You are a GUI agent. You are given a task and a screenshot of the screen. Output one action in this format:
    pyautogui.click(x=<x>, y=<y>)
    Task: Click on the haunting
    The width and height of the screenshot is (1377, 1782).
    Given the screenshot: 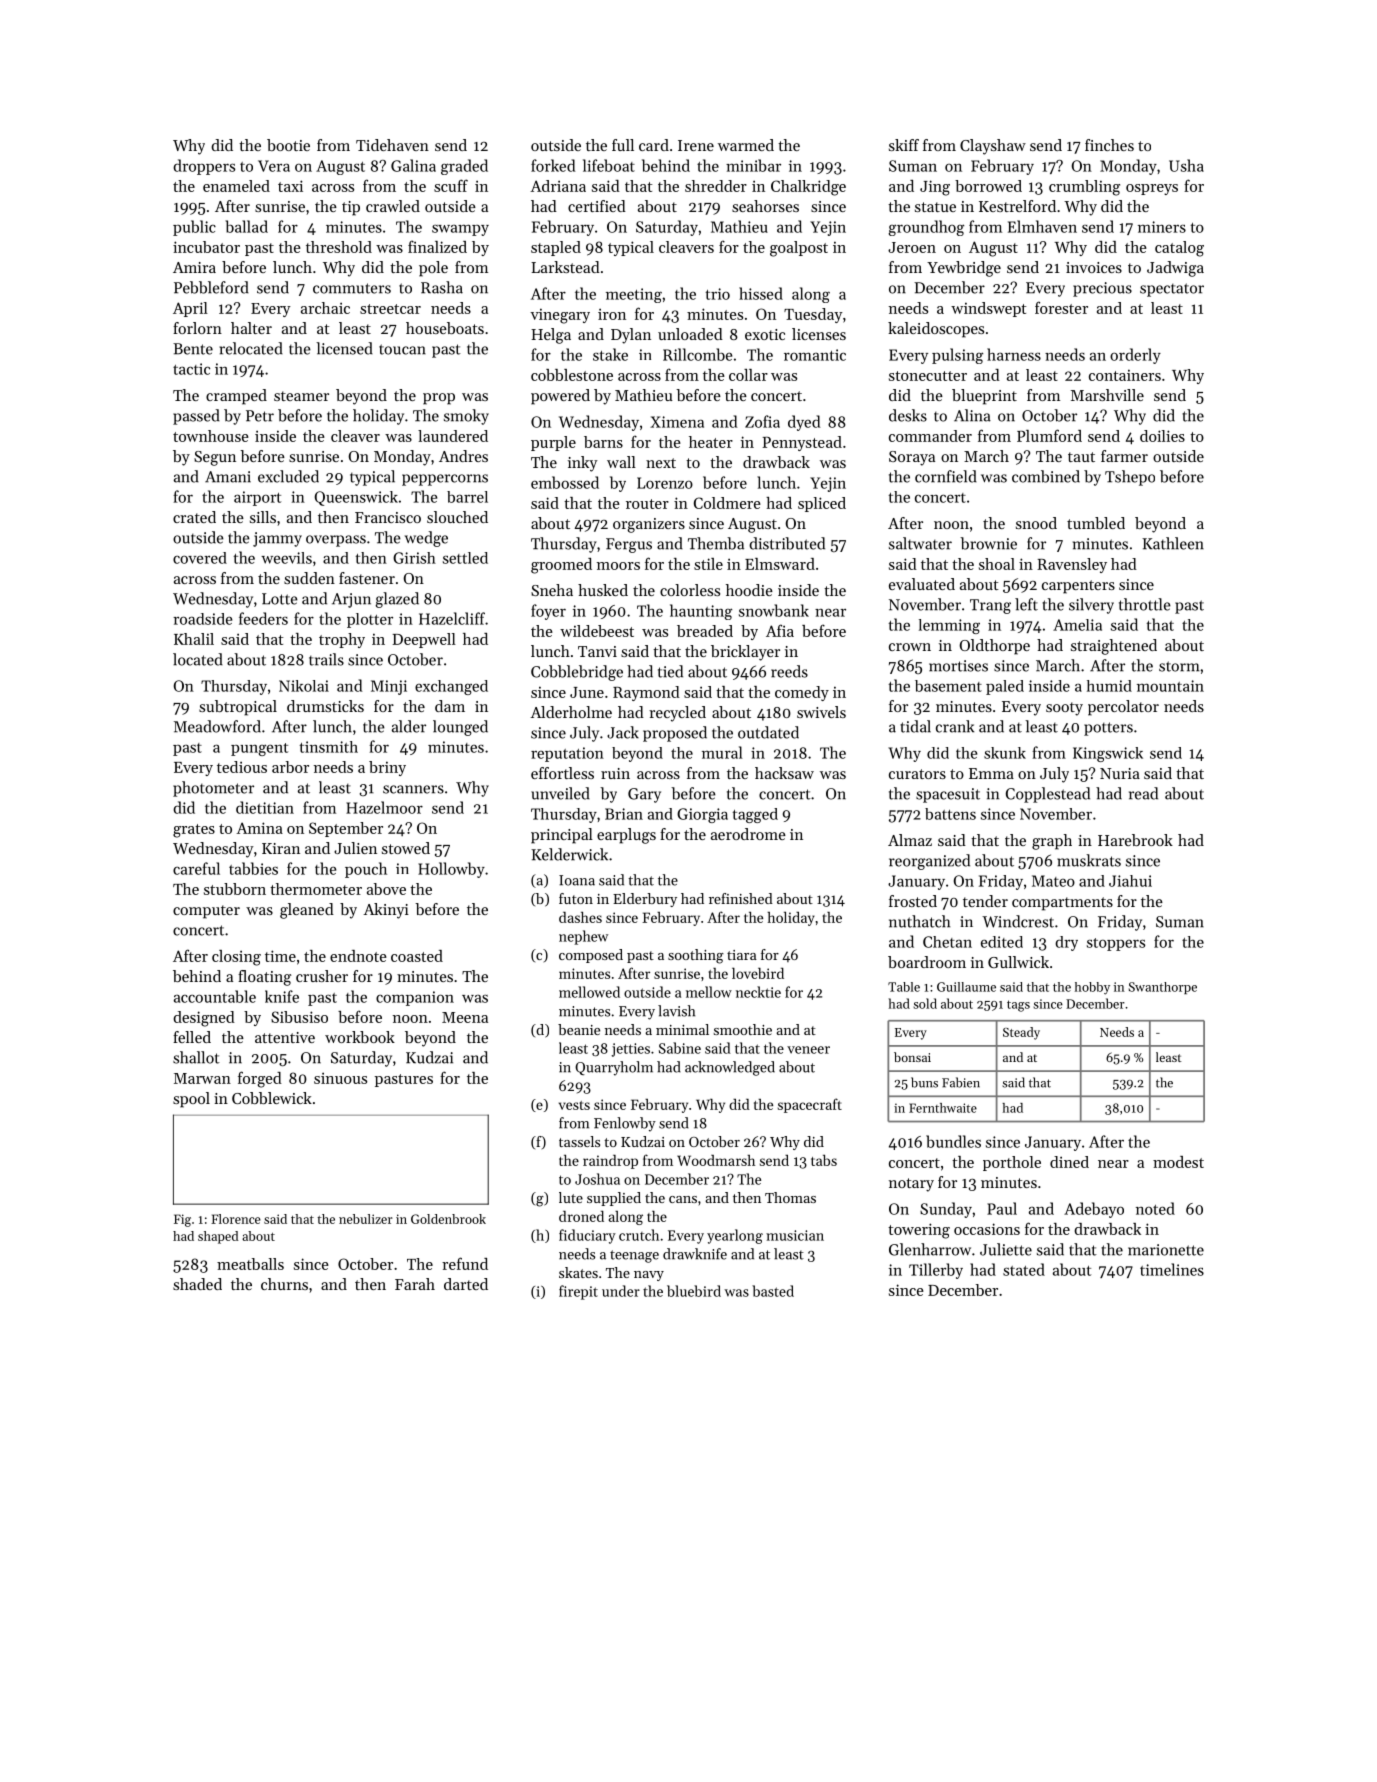 What is the action you would take?
    pyautogui.click(x=701, y=612)
